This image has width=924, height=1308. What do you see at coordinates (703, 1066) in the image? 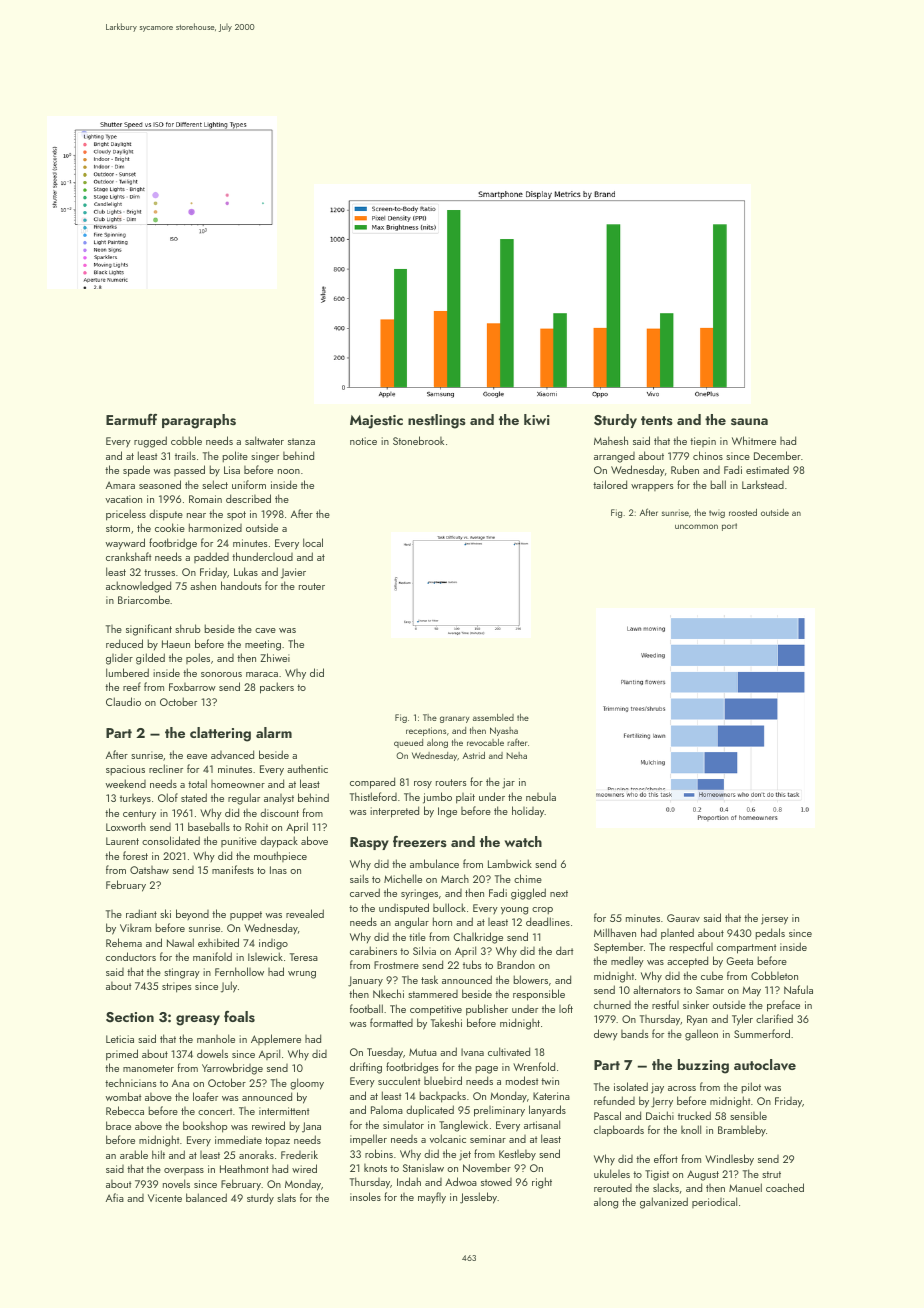
I see `buzzing` at bounding box center [703, 1066].
